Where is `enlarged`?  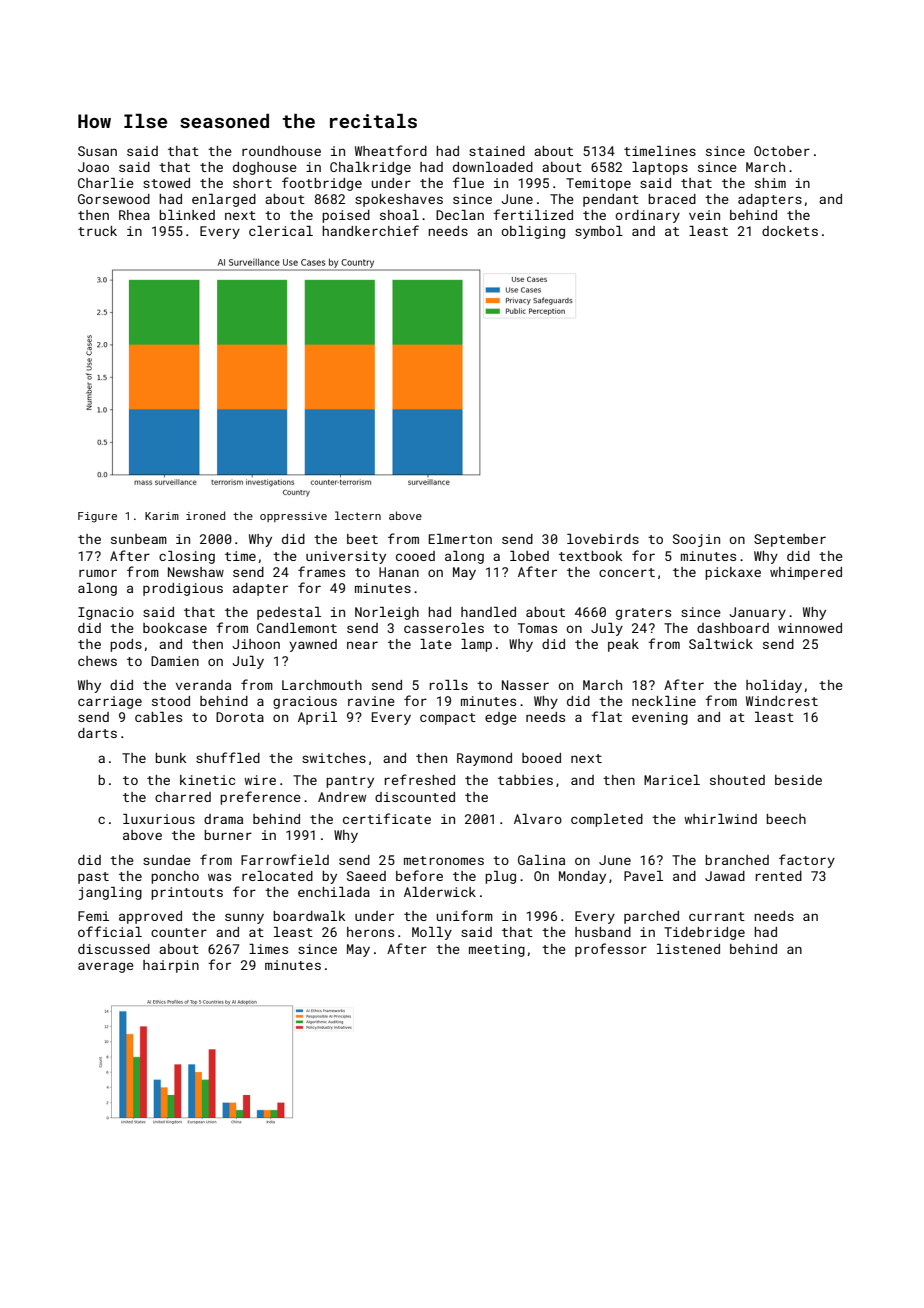 enlarged is located at coordinates (224, 200).
